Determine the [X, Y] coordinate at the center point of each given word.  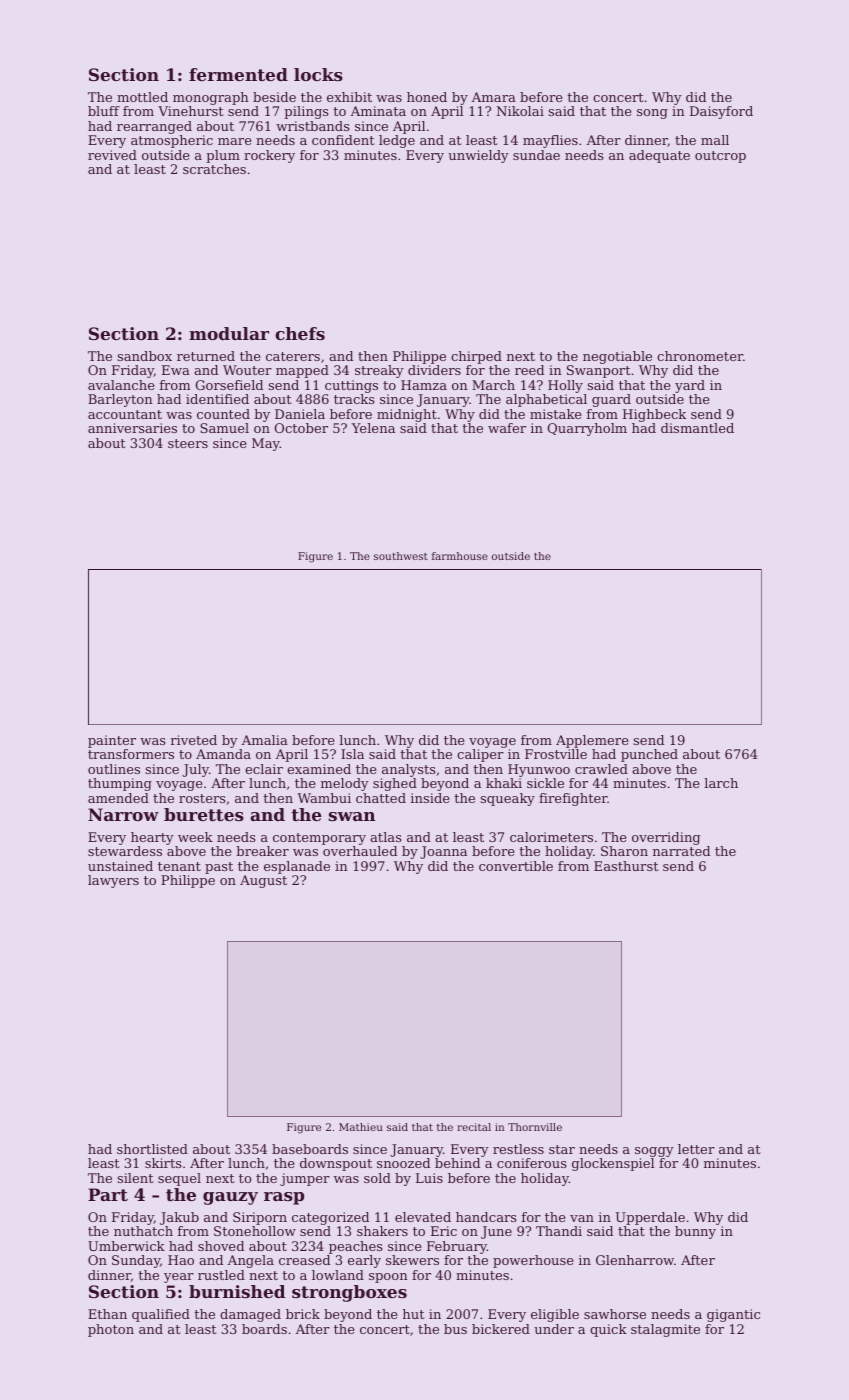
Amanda [223, 754]
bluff [104, 111]
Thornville [535, 1127]
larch [721, 783]
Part [108, 1194]
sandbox [145, 356]
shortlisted [152, 1149]
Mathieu [361, 1127]
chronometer [700, 356]
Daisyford [721, 112]
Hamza [424, 385]
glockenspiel [613, 1164]
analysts [408, 770]
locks [318, 74]
